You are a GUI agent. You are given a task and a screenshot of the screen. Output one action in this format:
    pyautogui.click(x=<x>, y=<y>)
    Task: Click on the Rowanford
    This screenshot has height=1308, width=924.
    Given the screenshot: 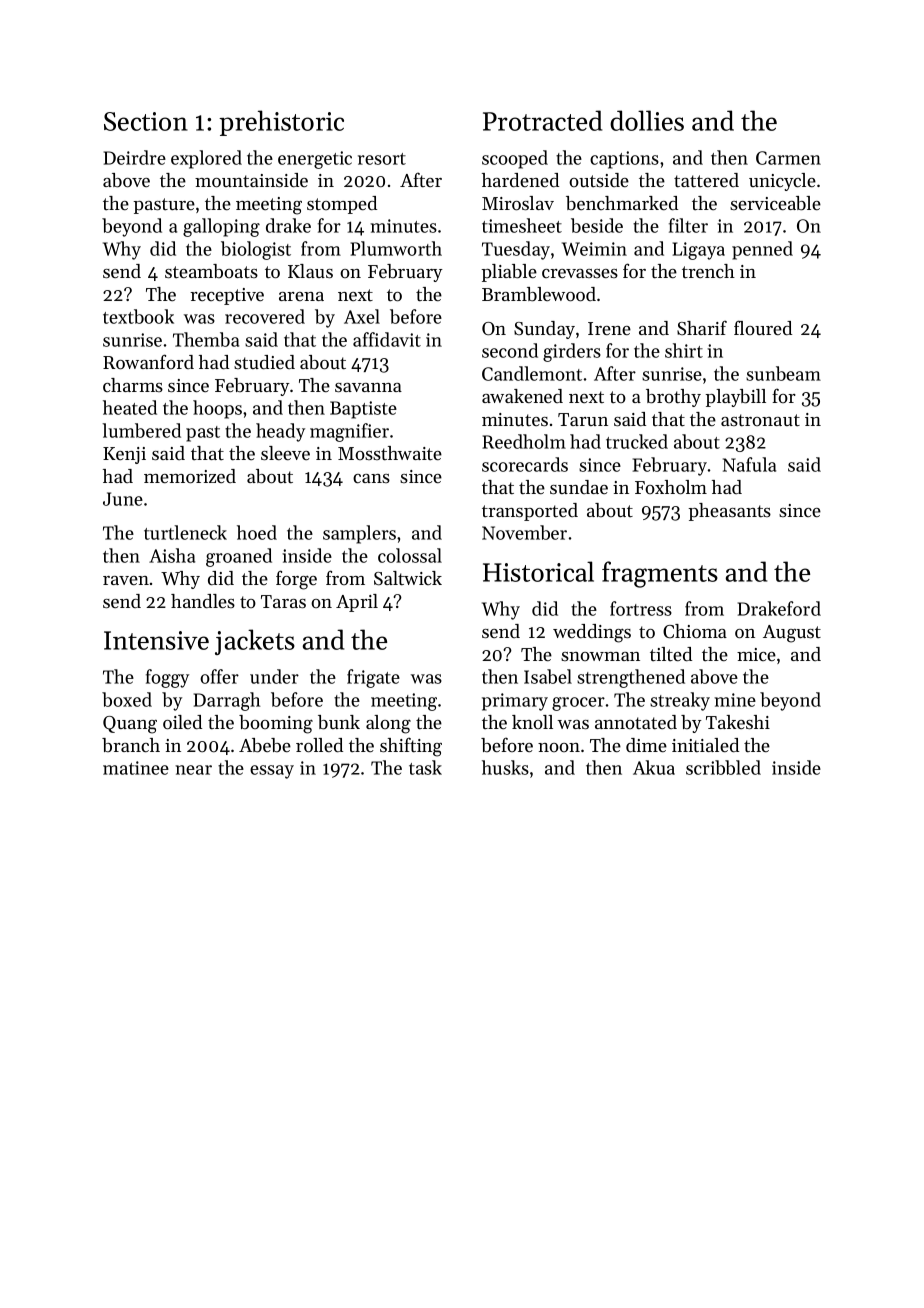 What is the action you would take?
    pyautogui.click(x=148, y=362)
